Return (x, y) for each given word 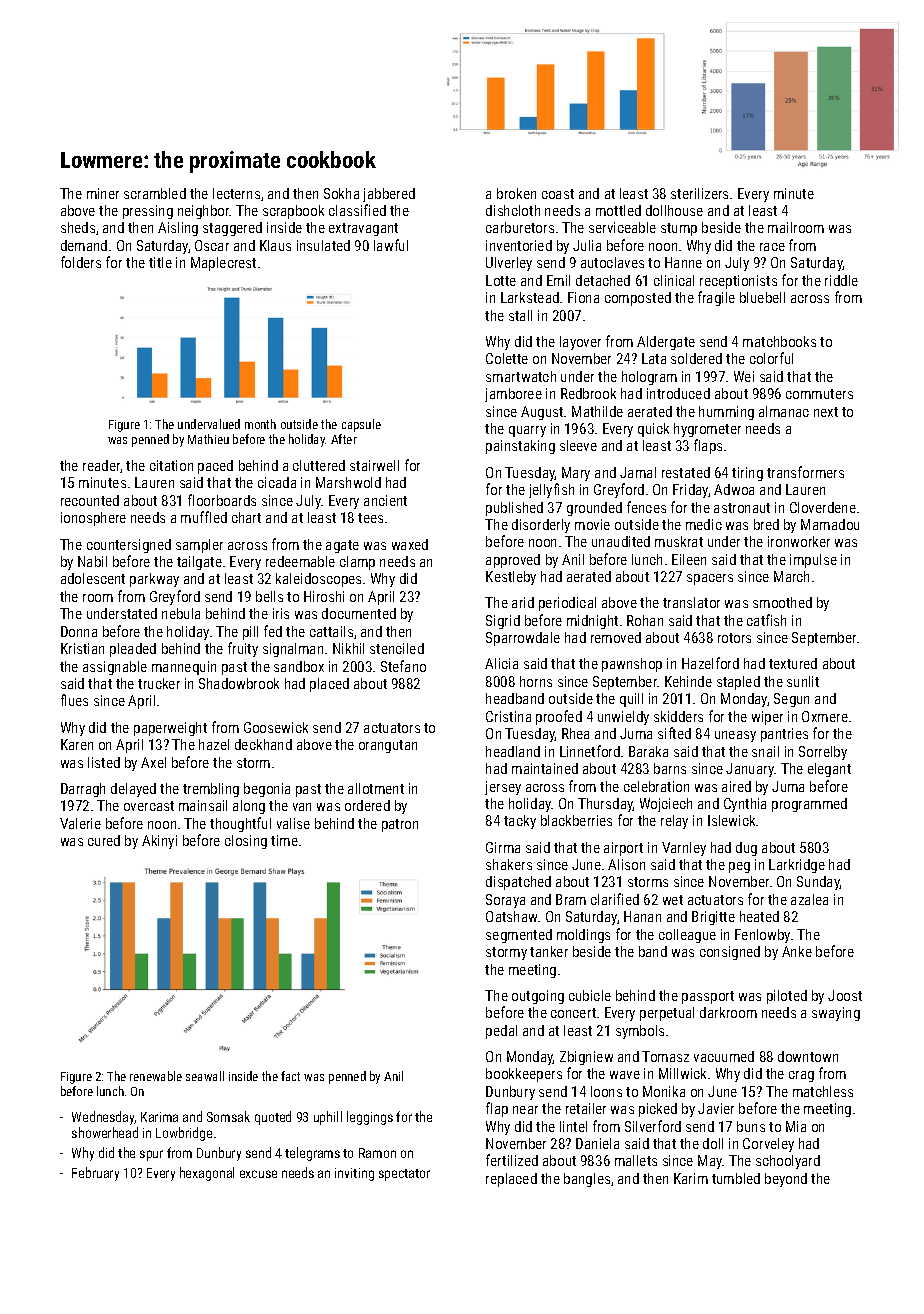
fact (290, 1076)
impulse (813, 561)
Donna (79, 631)
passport (708, 997)
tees (370, 518)
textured (793, 663)
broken (516, 193)
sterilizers (699, 193)
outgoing (538, 997)
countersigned (129, 546)
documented (359, 613)
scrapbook (293, 212)
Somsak (228, 1116)
